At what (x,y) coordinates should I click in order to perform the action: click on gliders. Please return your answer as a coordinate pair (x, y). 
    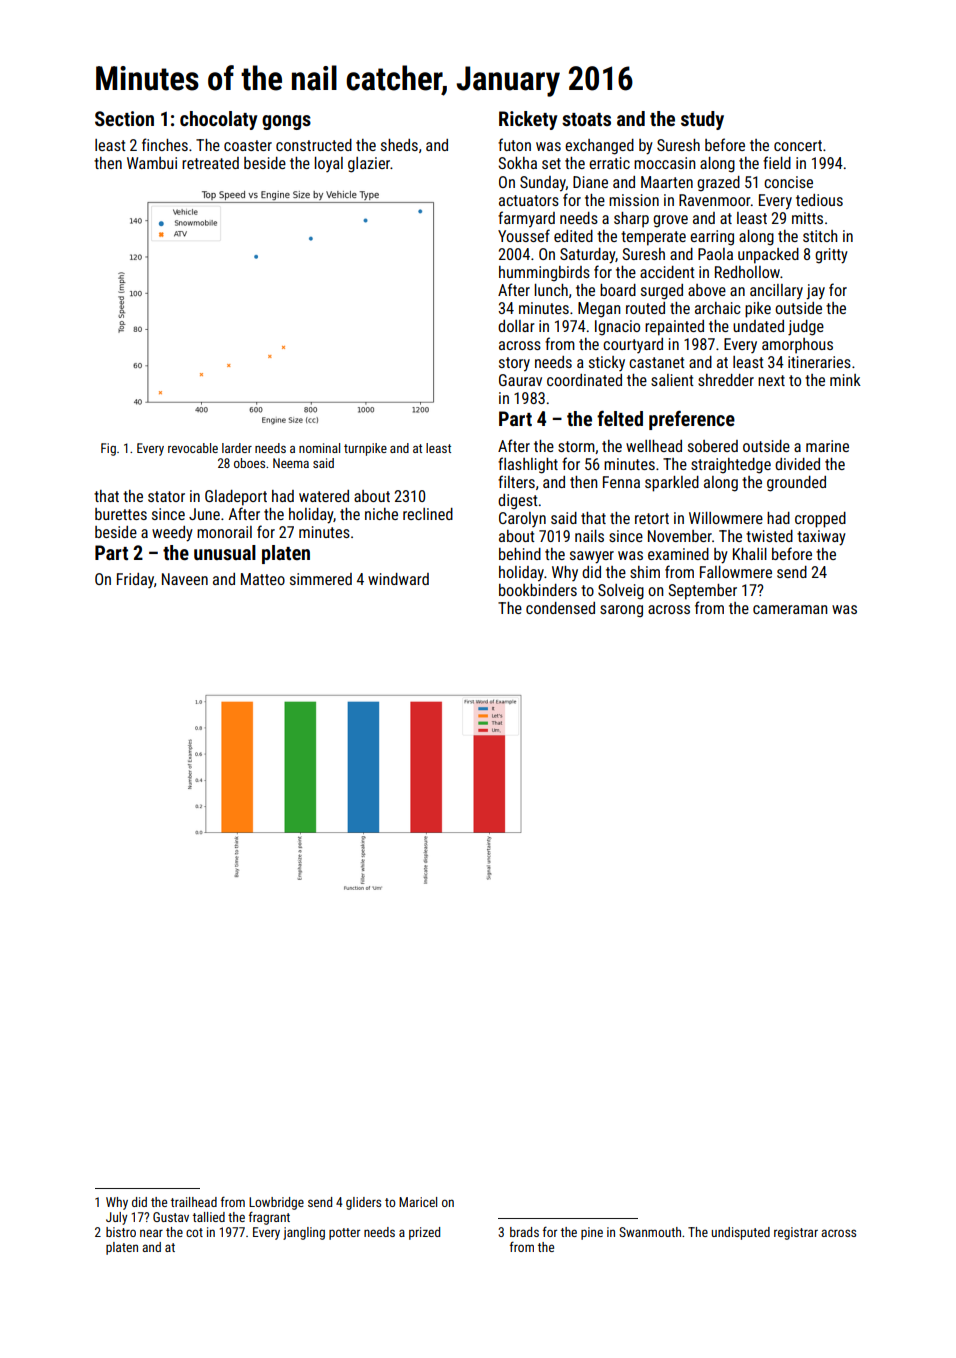
    Looking at the image, I should click on (363, 1203).
